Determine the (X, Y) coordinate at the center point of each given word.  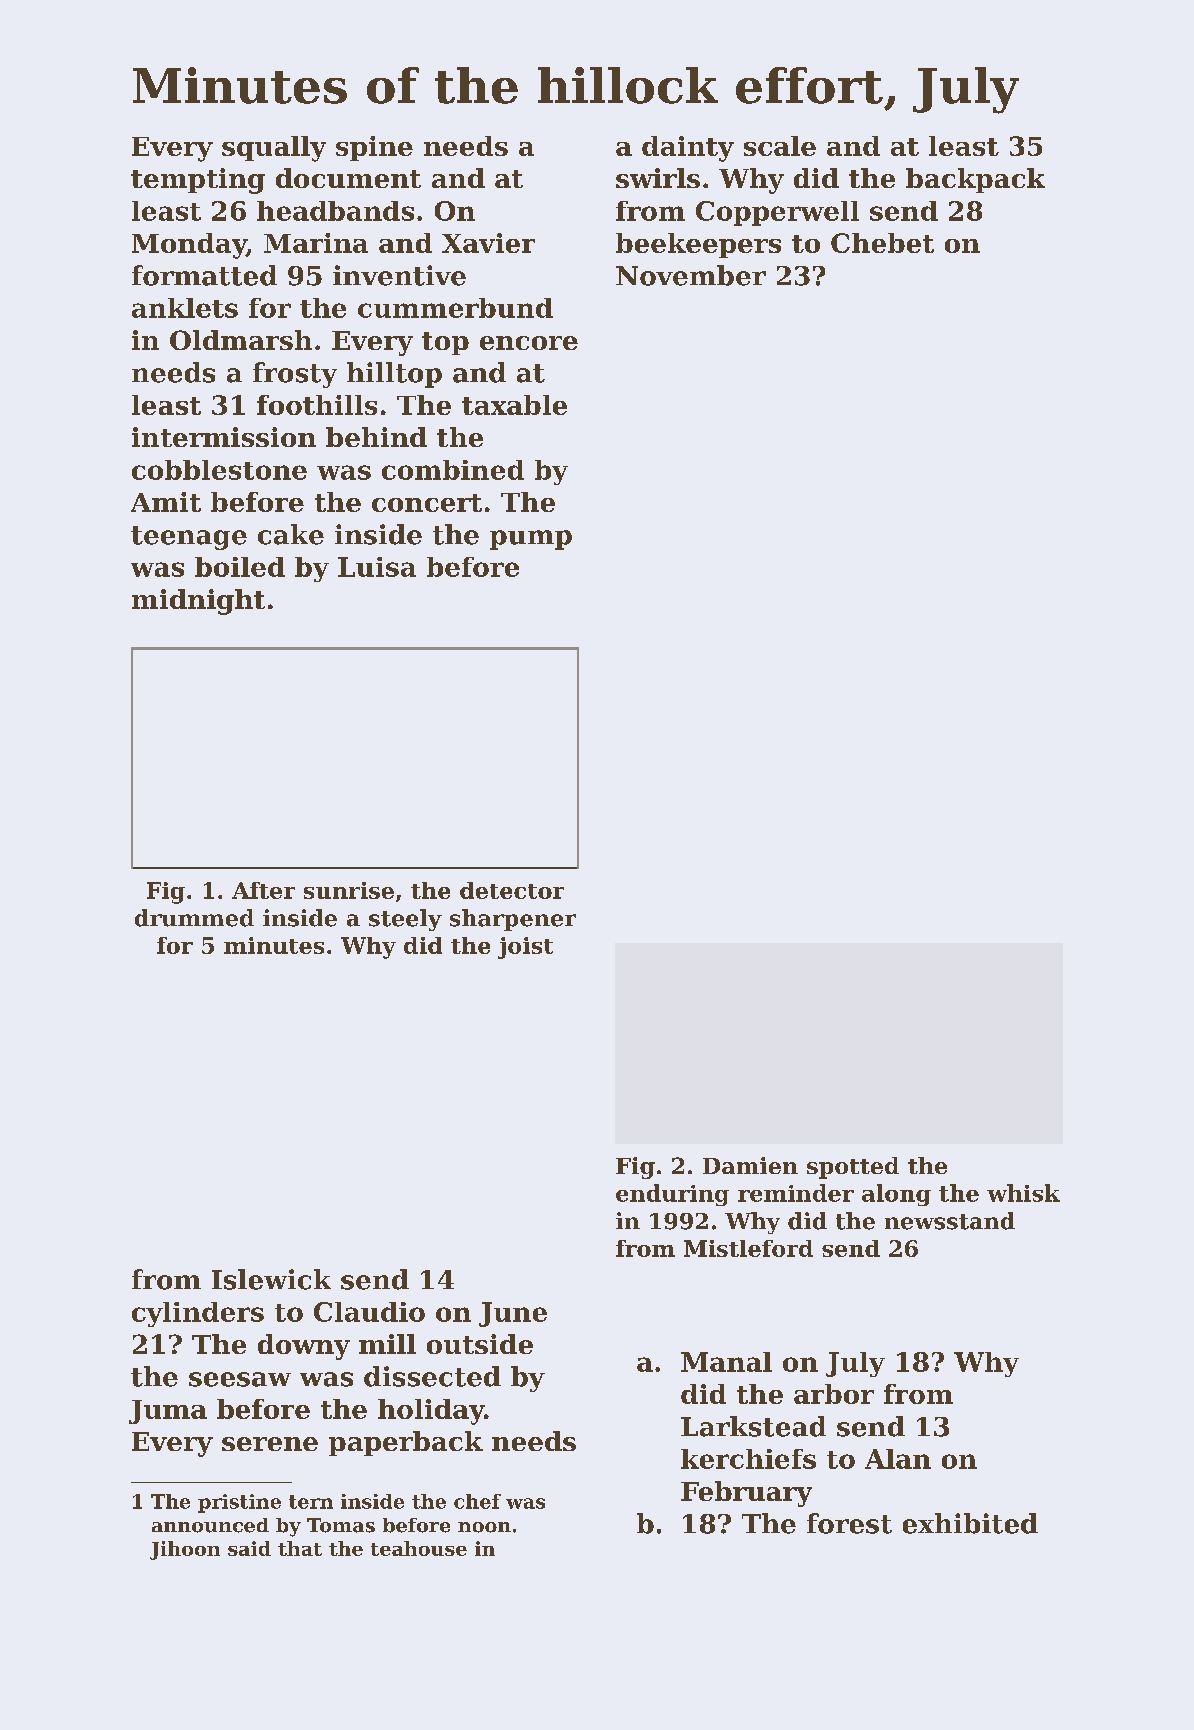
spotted (853, 1168)
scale (780, 146)
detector (512, 890)
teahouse (419, 1548)
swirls (658, 178)
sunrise (349, 890)
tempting (198, 181)
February (746, 1494)
